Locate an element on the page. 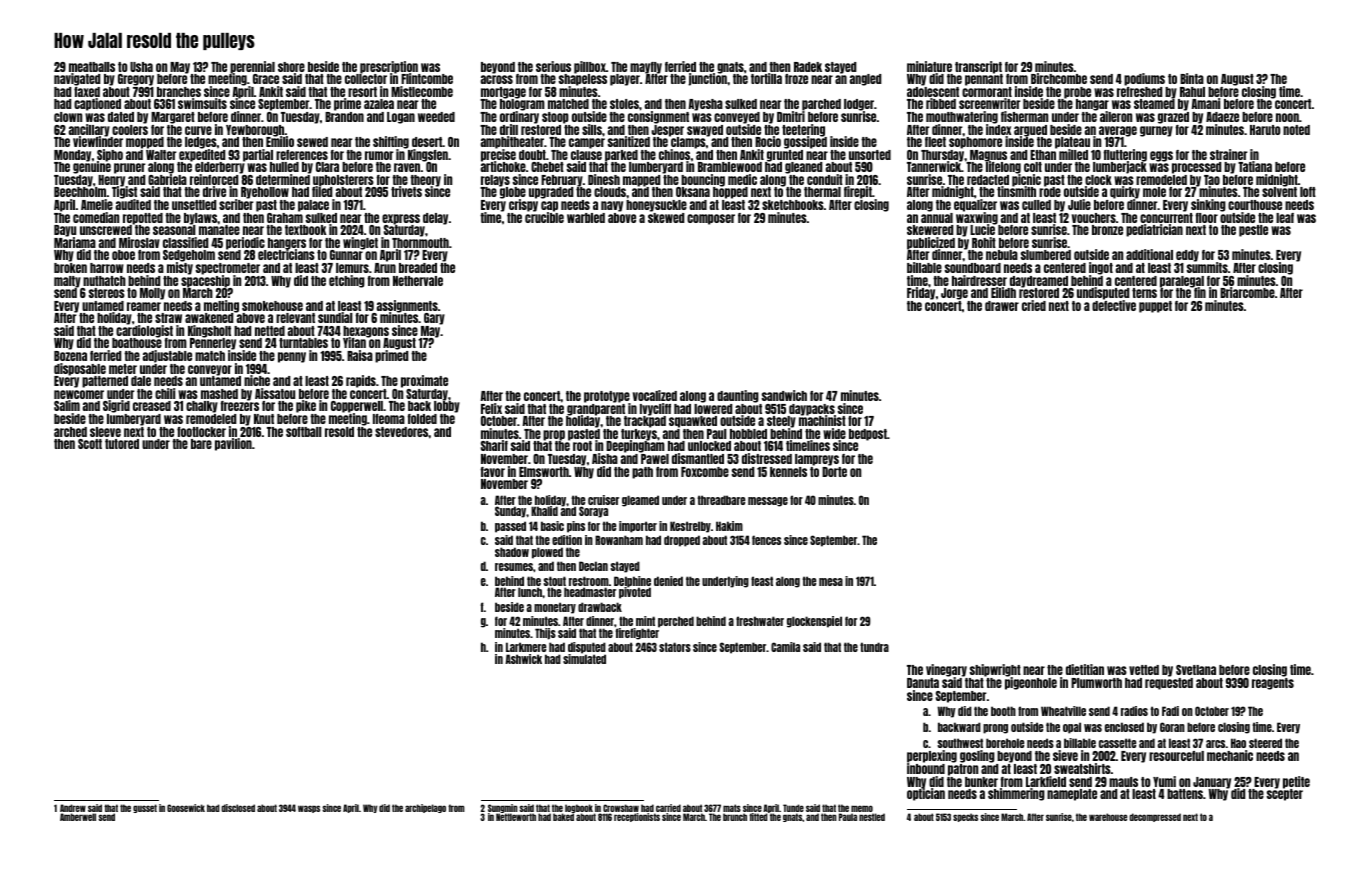  Amberwell is located at coordinates (78, 817).
